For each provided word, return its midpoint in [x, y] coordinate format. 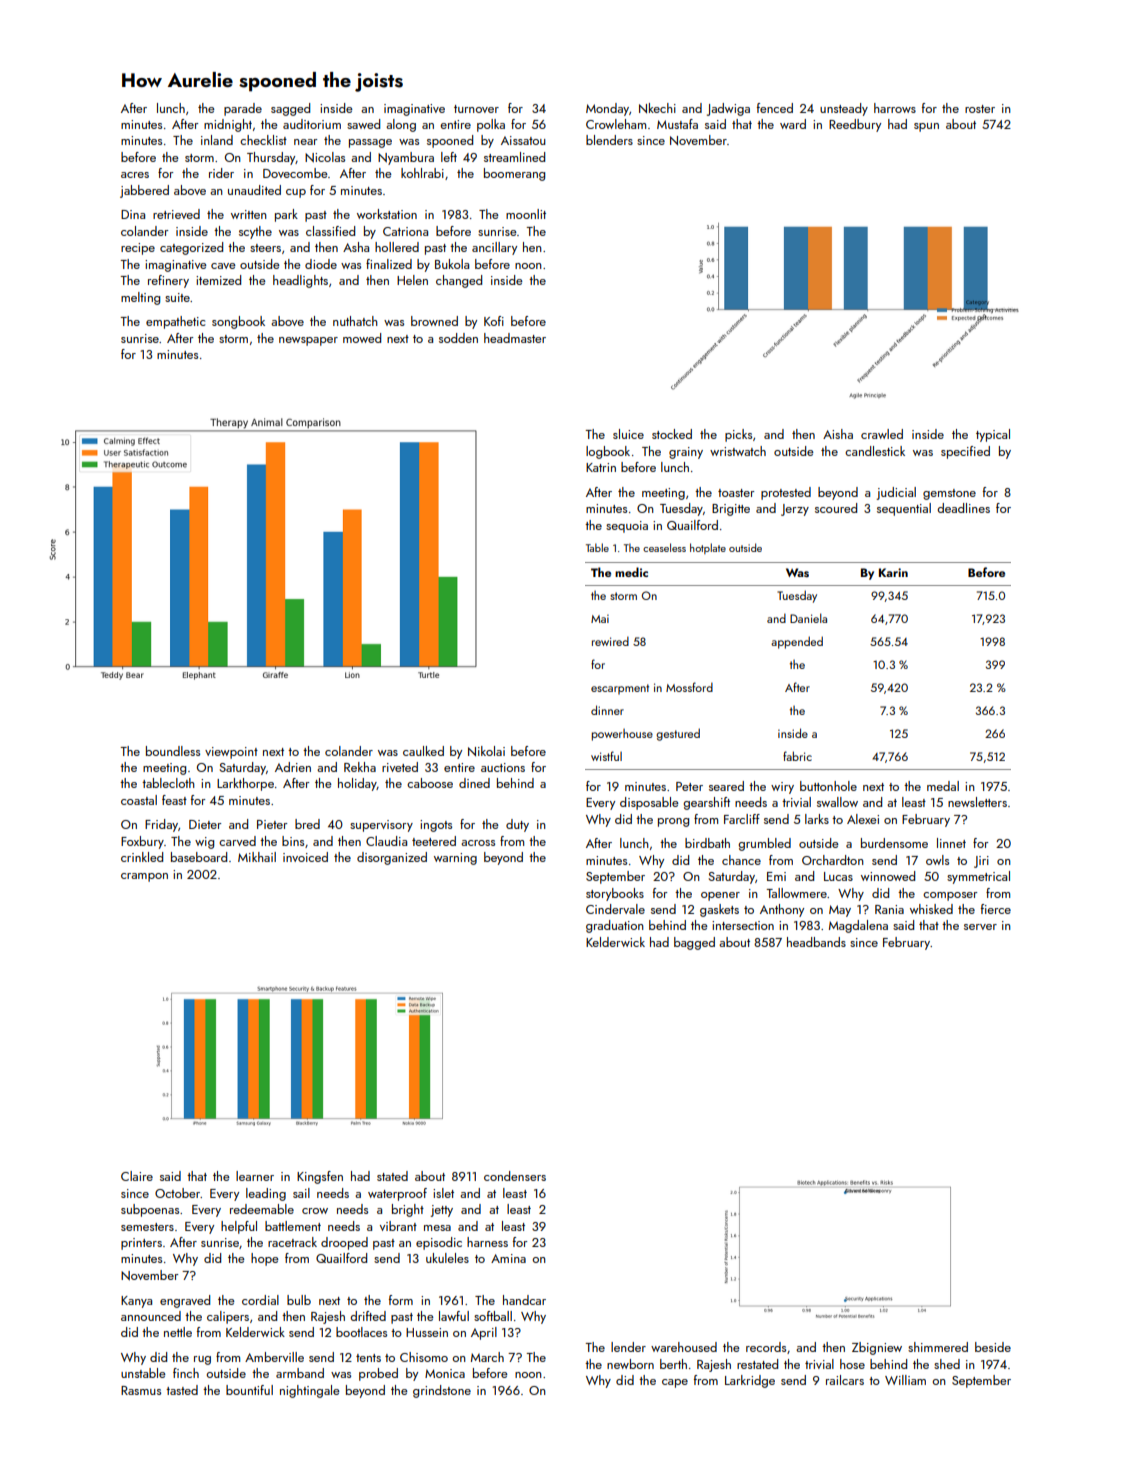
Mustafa [677, 124]
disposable [649, 803]
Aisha [838, 434]
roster [980, 109]
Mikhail [257, 857]
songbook [238, 322]
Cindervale [615, 909]
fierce [996, 909]
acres [135, 175]
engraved [185, 1301]
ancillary [494, 248]
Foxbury [142, 842]
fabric [797, 756]
